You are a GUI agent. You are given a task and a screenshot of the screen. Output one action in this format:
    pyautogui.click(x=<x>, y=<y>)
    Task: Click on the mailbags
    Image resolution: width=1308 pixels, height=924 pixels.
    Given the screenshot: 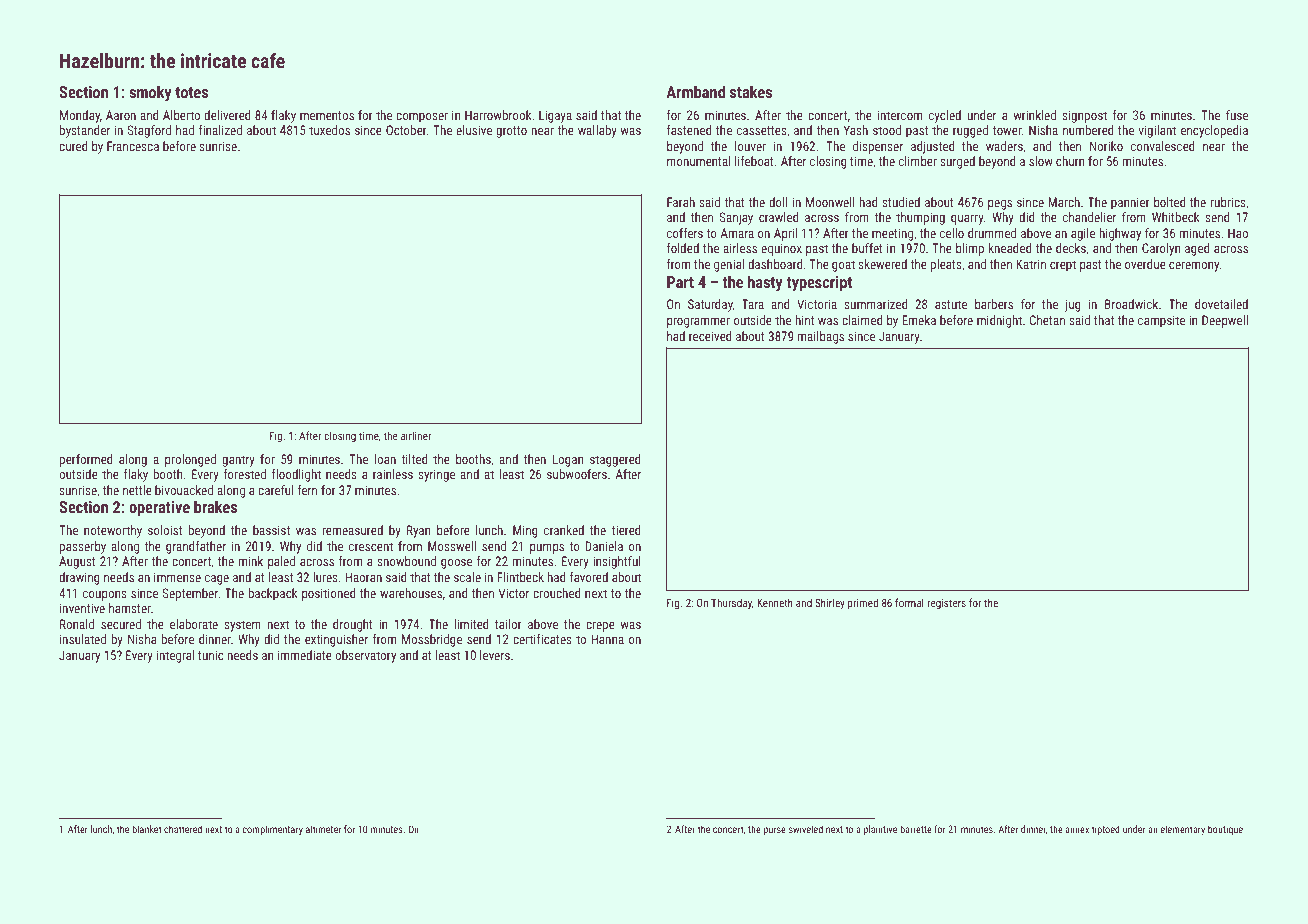 What is the action you would take?
    pyautogui.click(x=821, y=337)
